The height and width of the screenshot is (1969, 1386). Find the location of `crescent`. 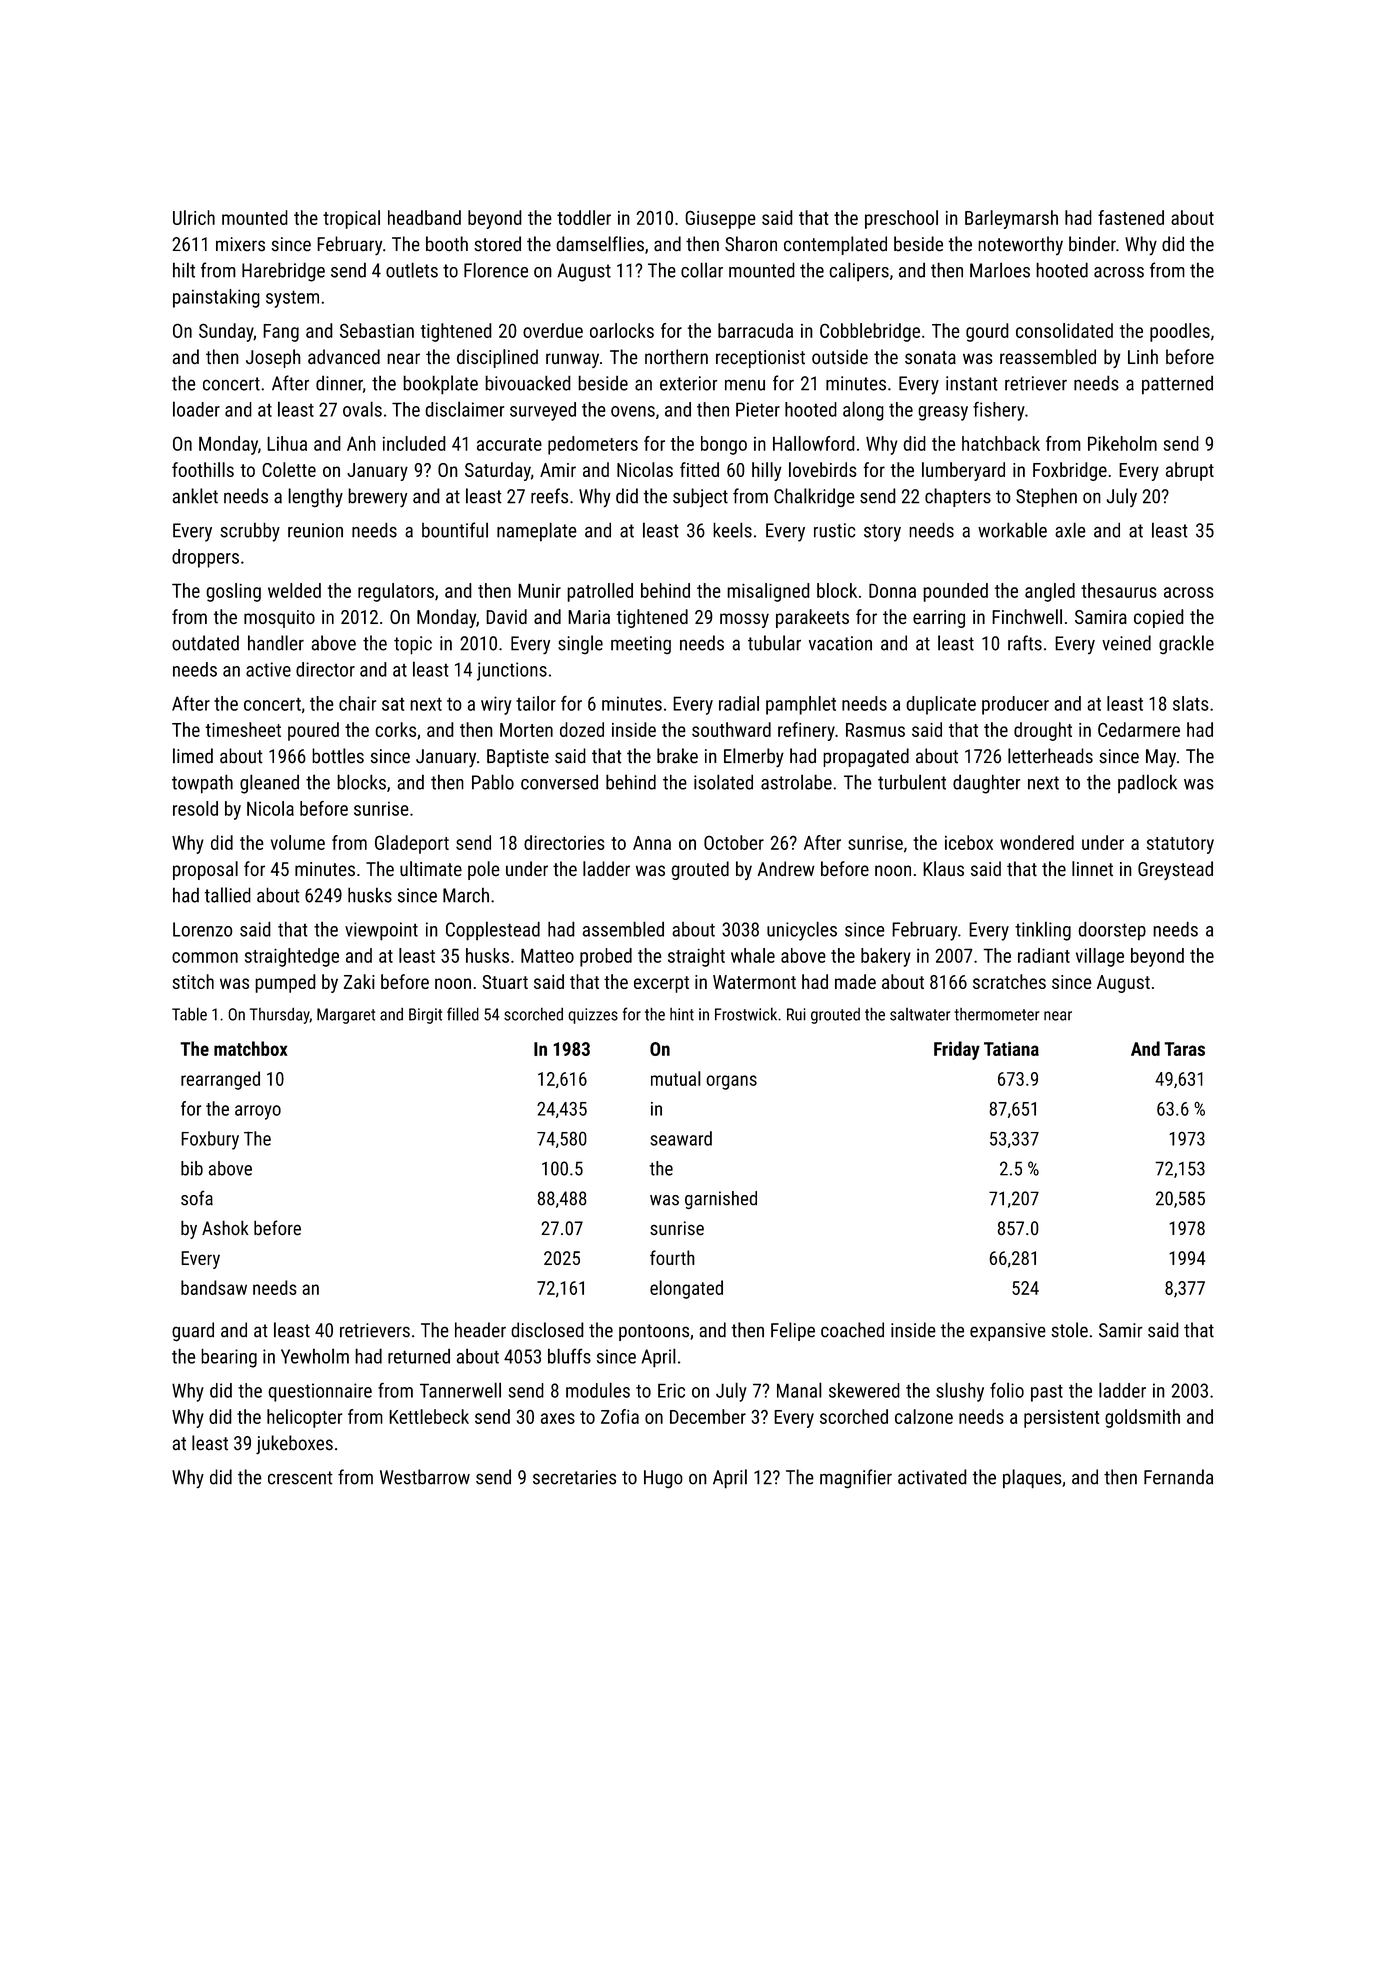

crescent is located at coordinates (300, 1478).
